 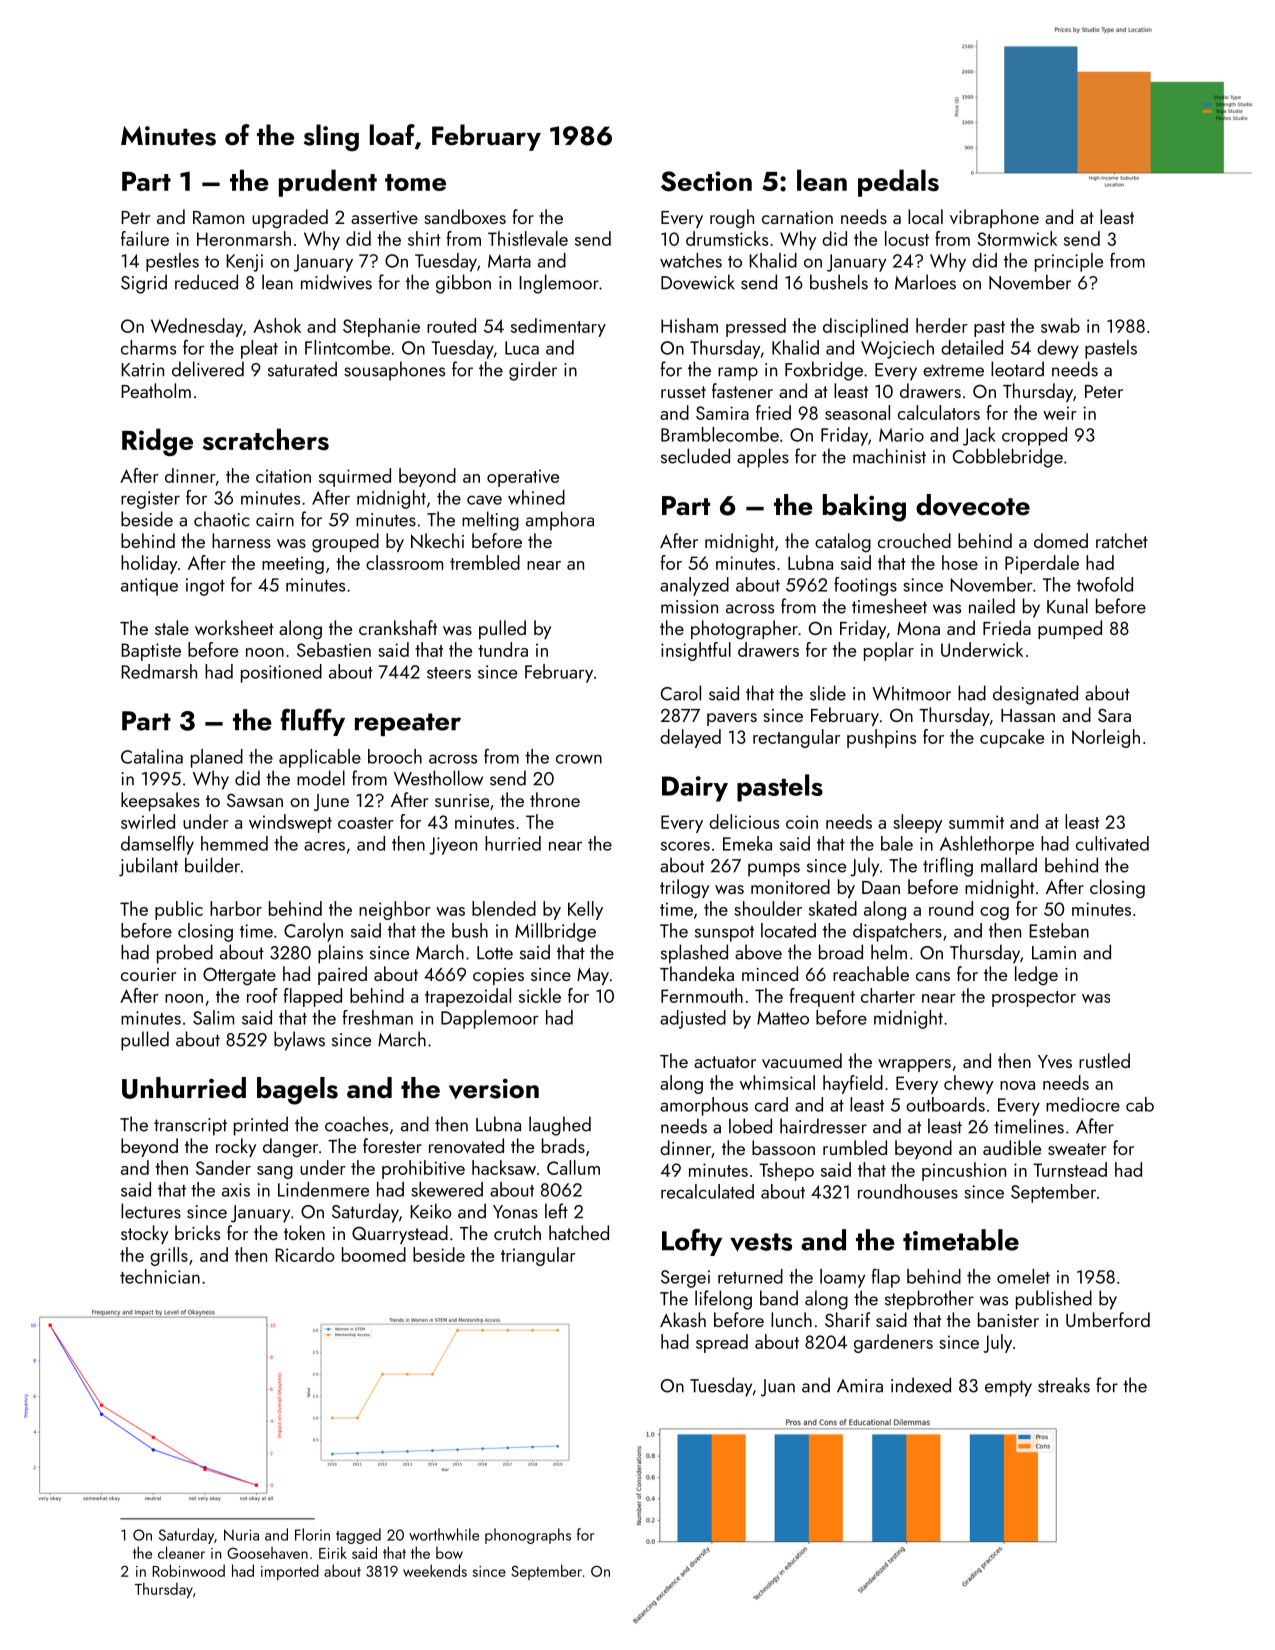 I want to click on Marta, so click(x=509, y=261).
